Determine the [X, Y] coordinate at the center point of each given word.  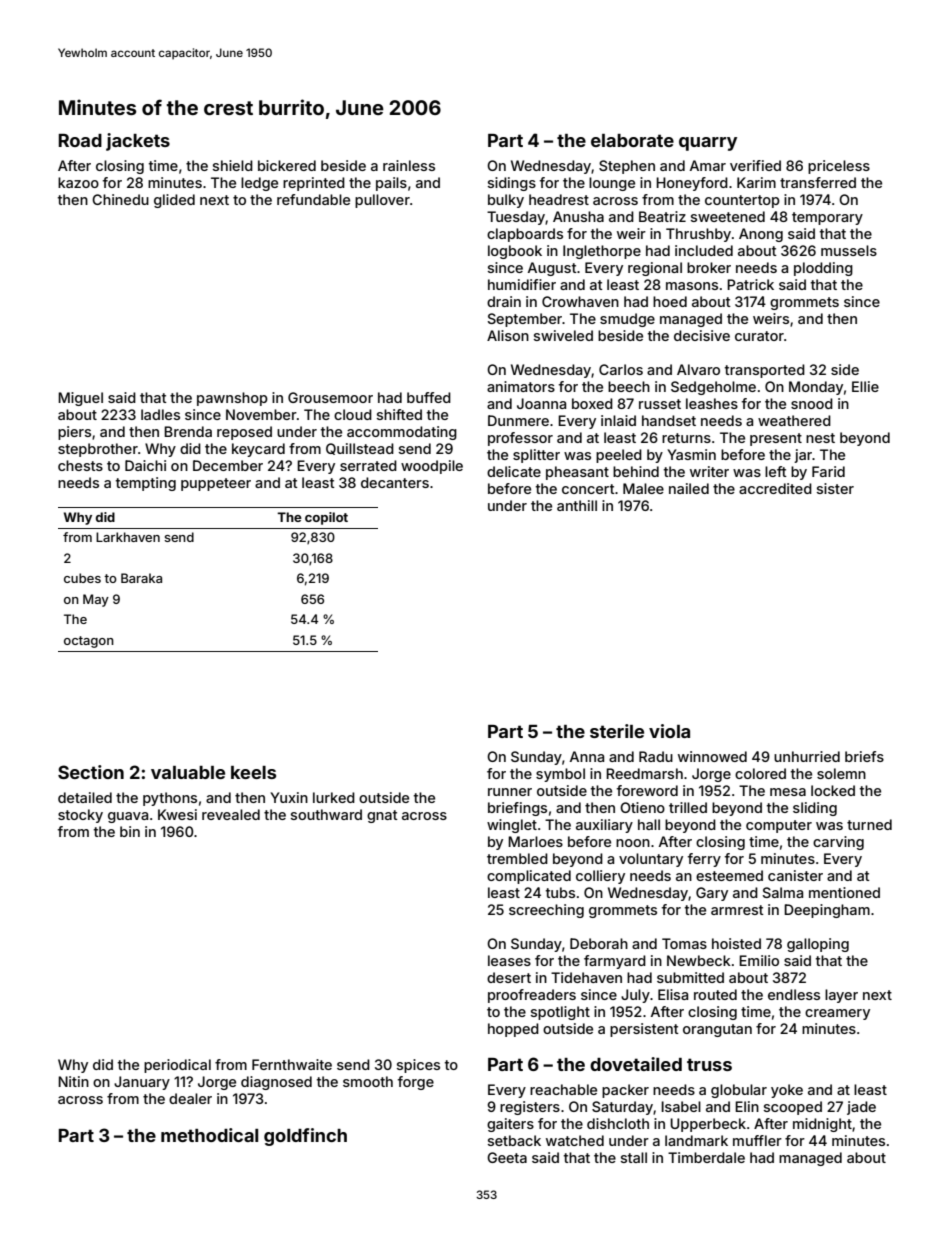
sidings [512, 184]
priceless [839, 167]
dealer [190, 1098]
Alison [508, 335]
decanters [395, 482]
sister [835, 488]
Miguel [80, 399]
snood [812, 403]
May [96, 600]
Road [80, 140]
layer [841, 996]
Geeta [507, 1157]
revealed [231, 814]
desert [509, 977]
